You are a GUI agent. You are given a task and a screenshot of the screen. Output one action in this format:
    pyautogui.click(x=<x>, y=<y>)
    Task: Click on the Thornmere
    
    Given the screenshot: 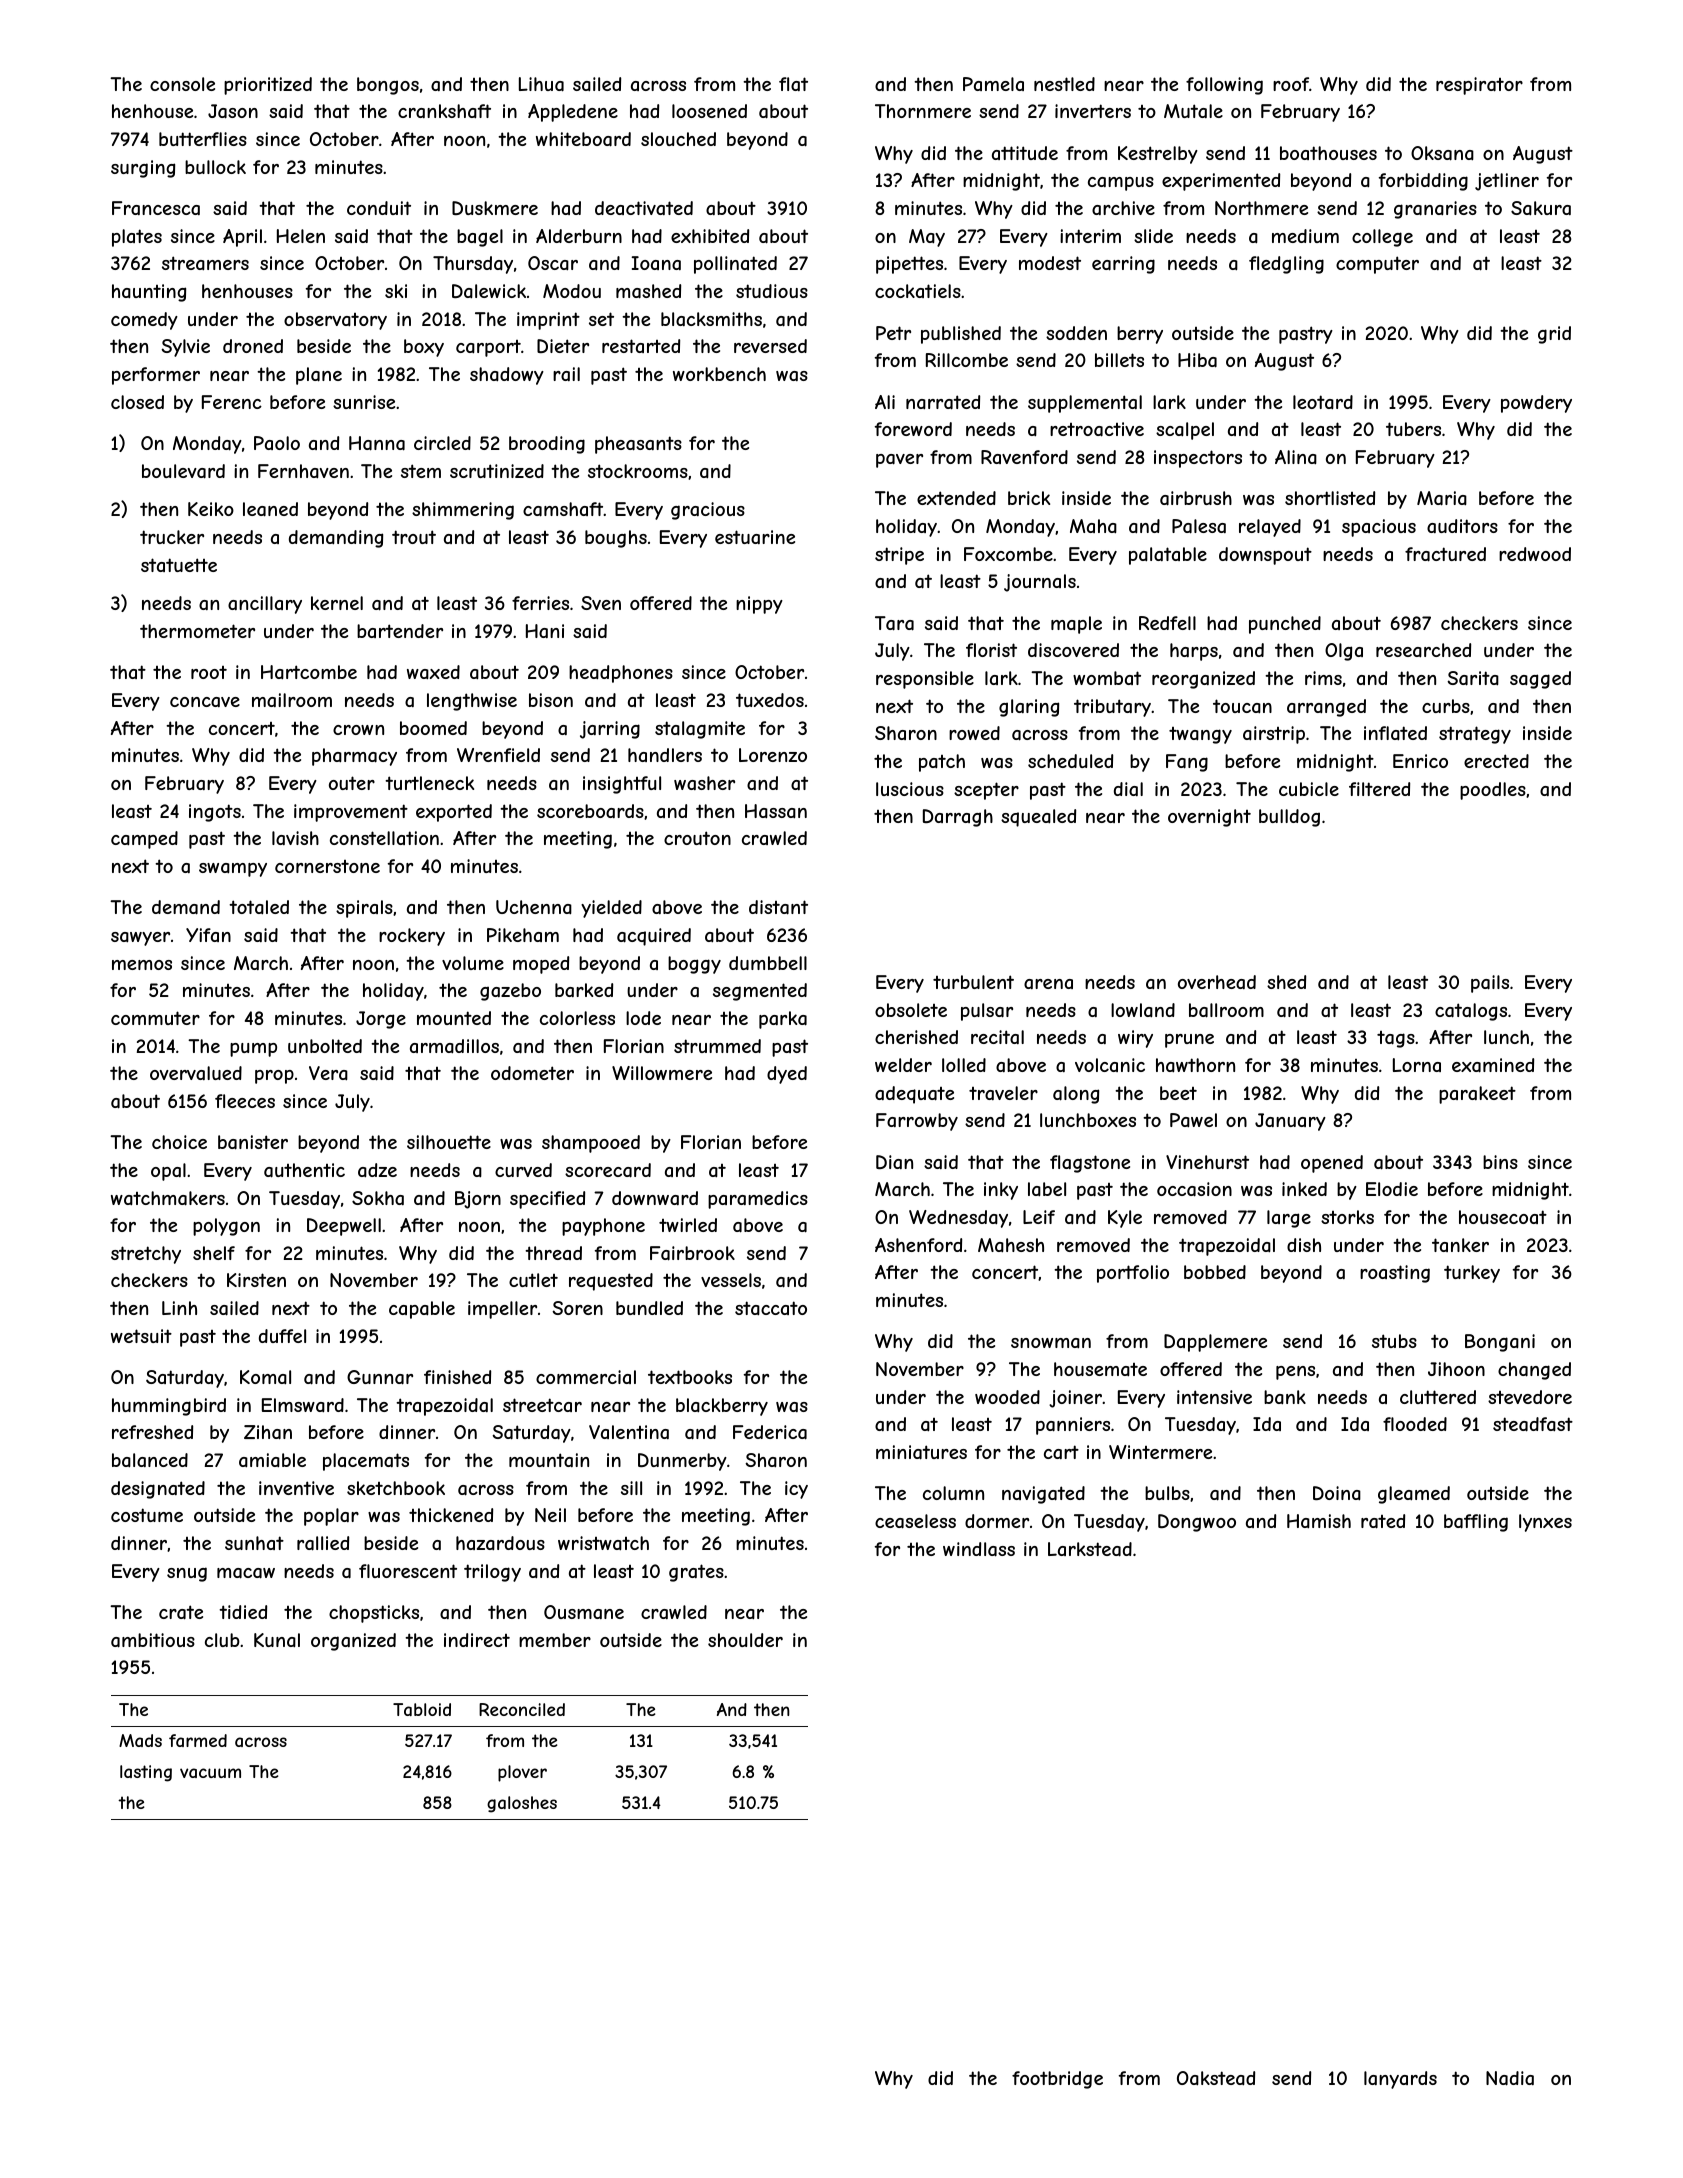 What is the action you would take?
    pyautogui.click(x=923, y=111)
